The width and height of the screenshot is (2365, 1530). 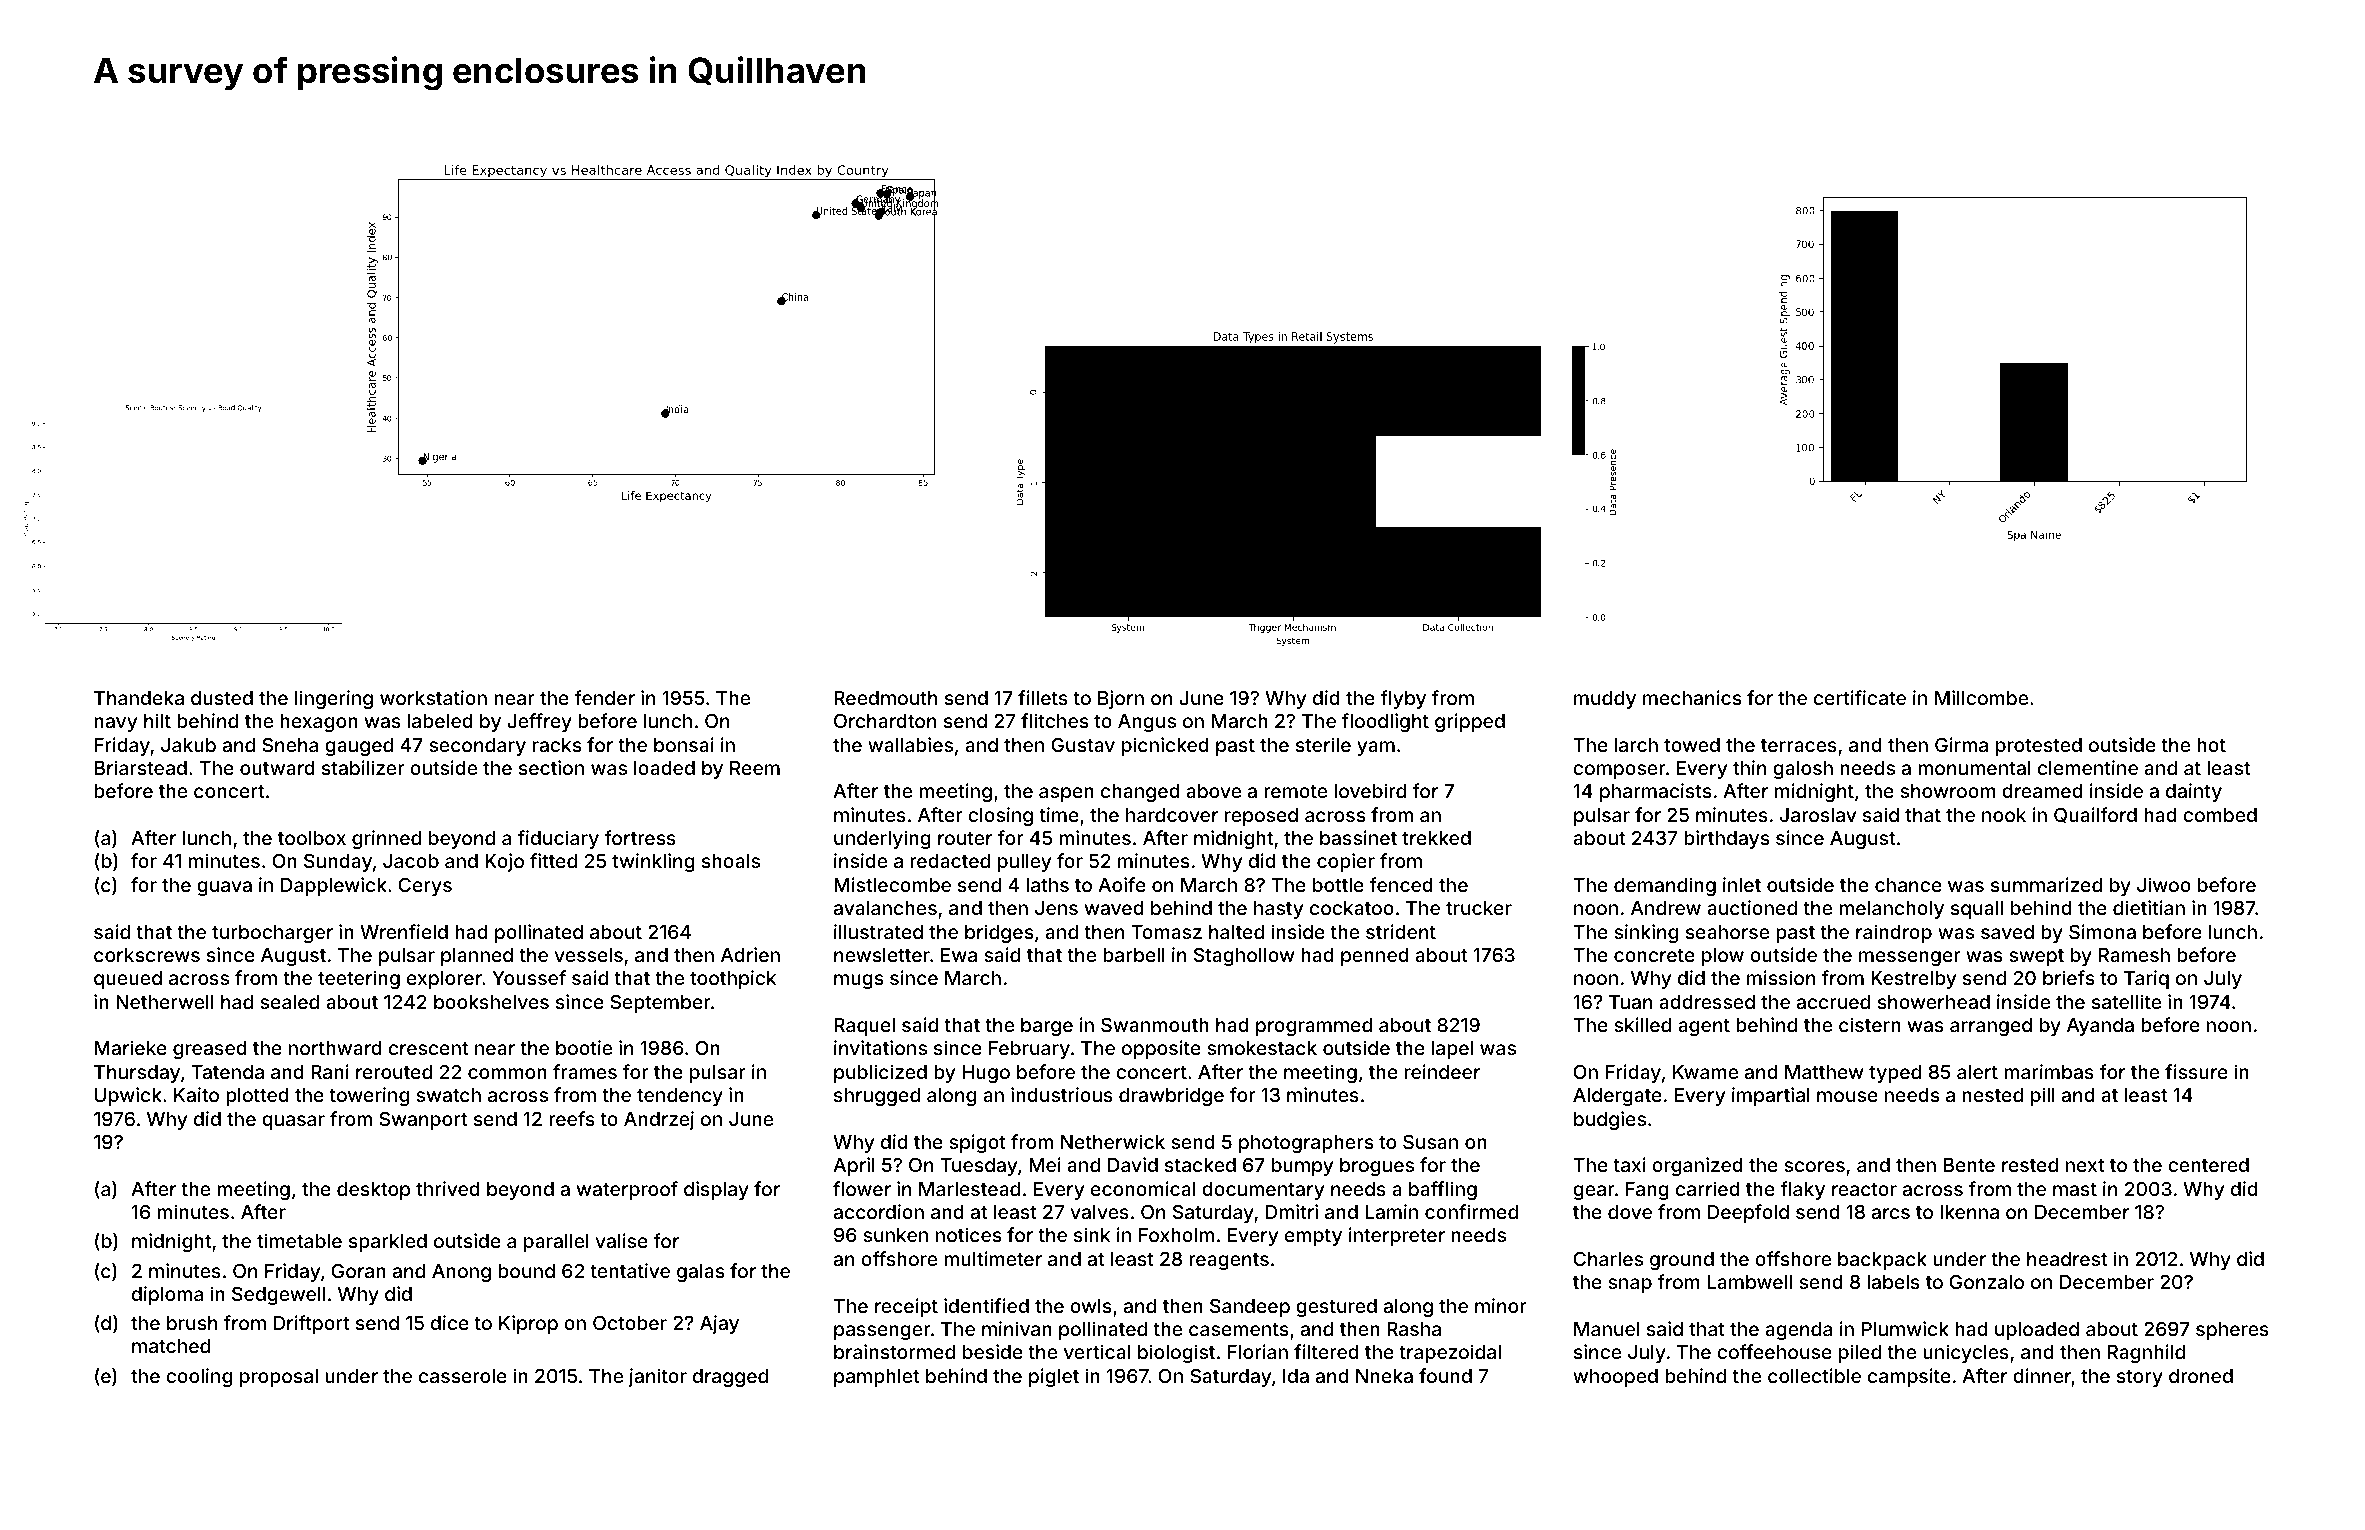 What do you see at coordinates (147, 955) in the screenshot?
I see `corkscrews` at bounding box center [147, 955].
